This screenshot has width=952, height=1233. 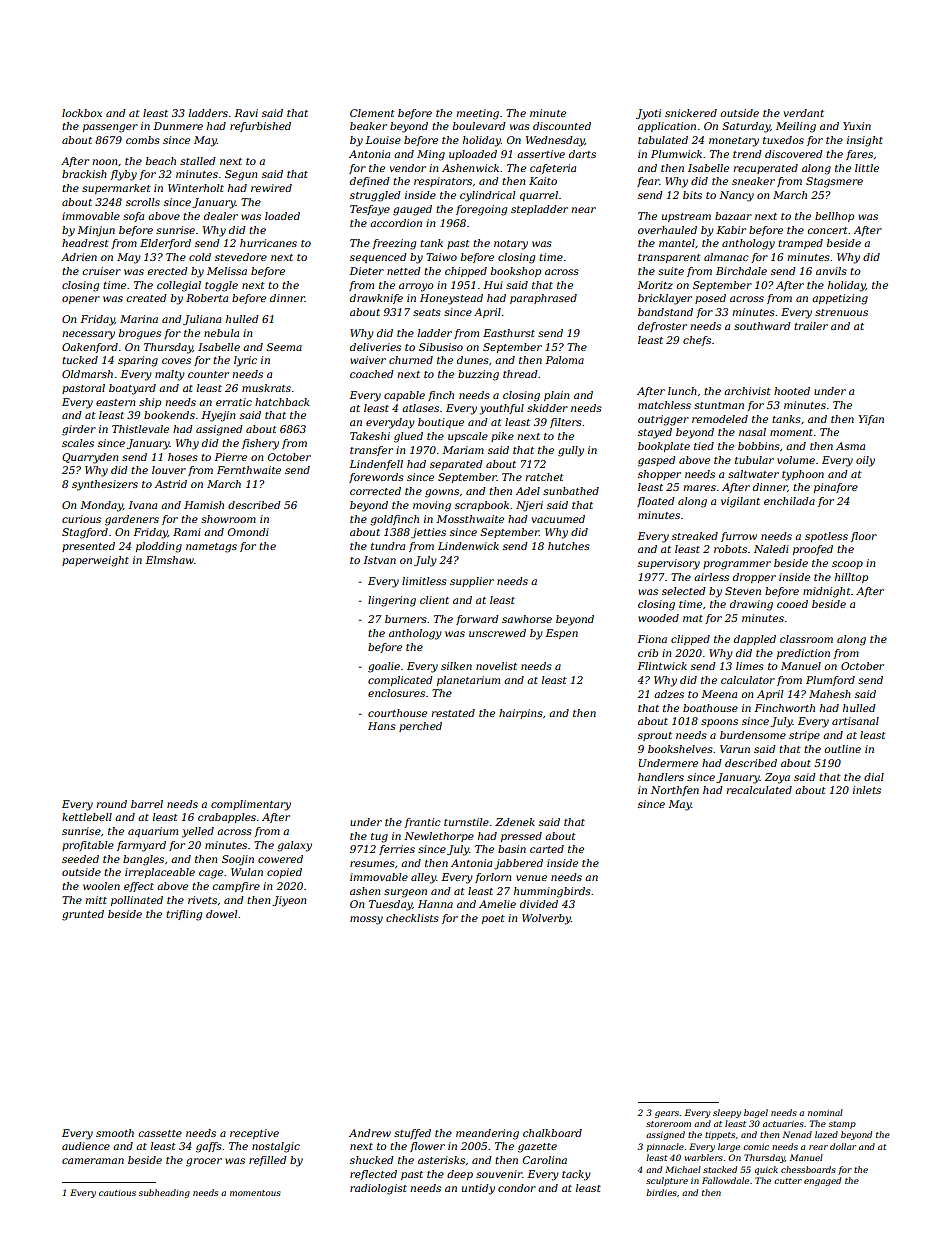 What do you see at coordinates (153, 832) in the screenshot?
I see `aquarium` at bounding box center [153, 832].
